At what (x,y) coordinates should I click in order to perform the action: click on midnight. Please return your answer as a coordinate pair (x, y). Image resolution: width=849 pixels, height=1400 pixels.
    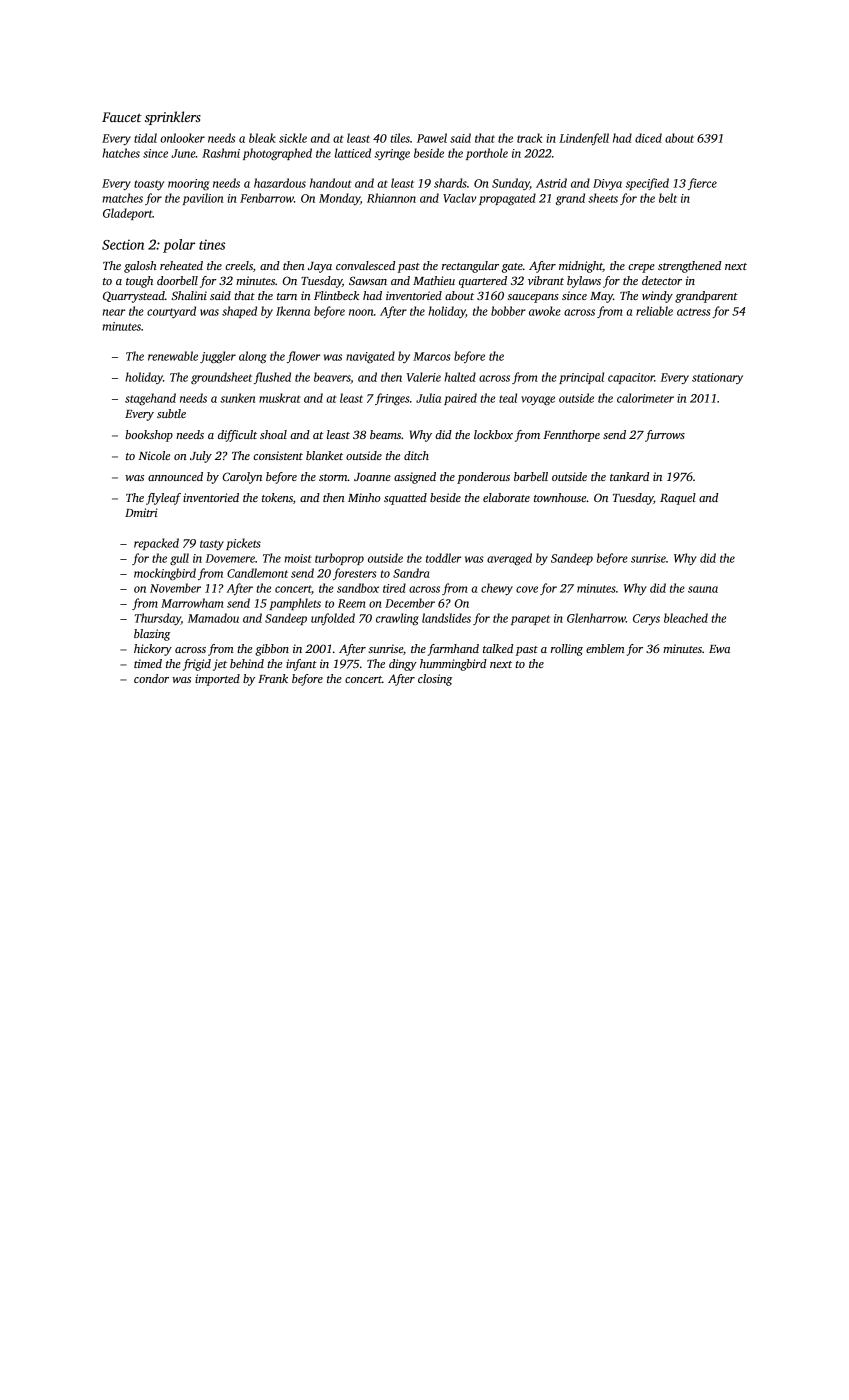
    Looking at the image, I should click on (581, 267).
